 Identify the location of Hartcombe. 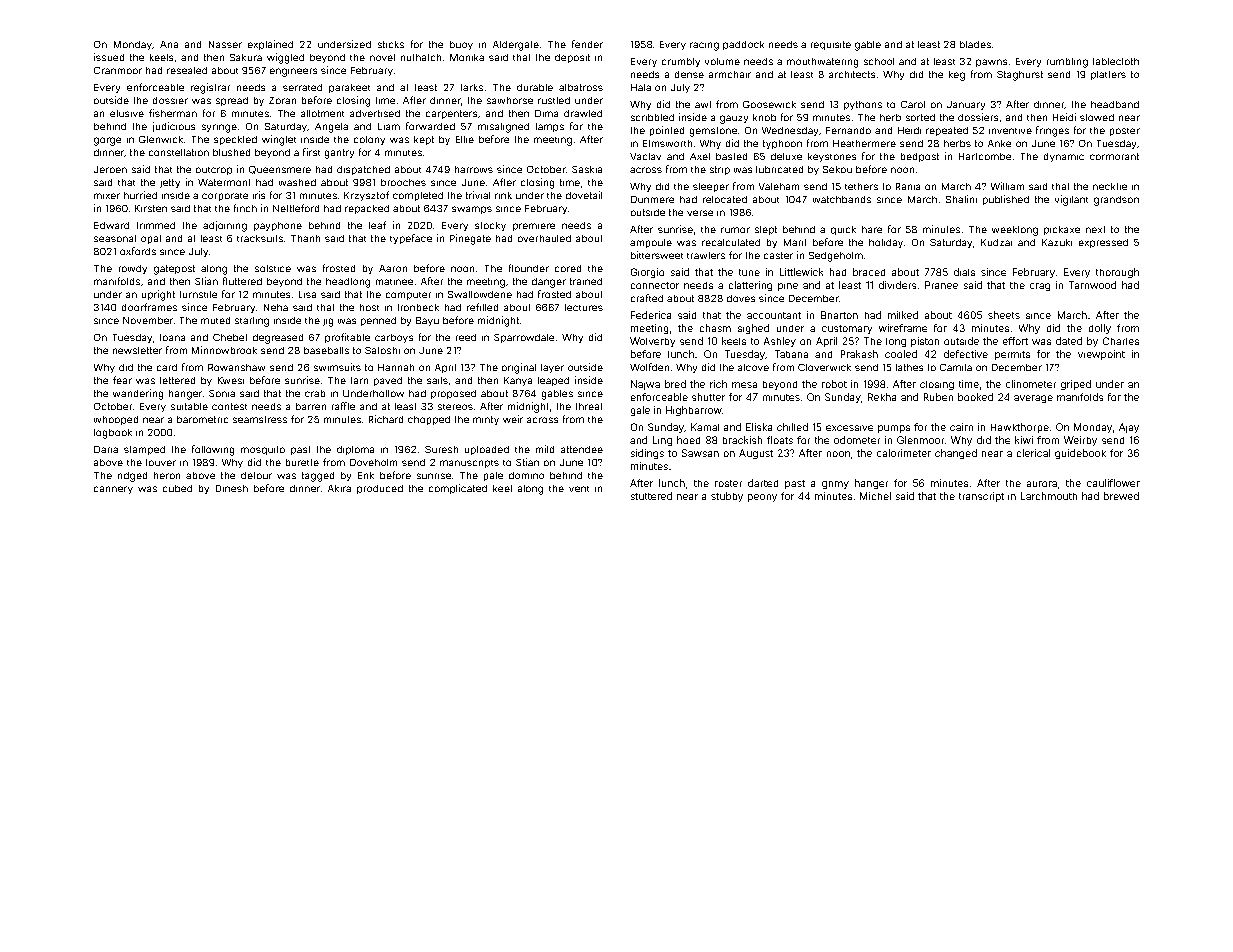
(985, 156).
